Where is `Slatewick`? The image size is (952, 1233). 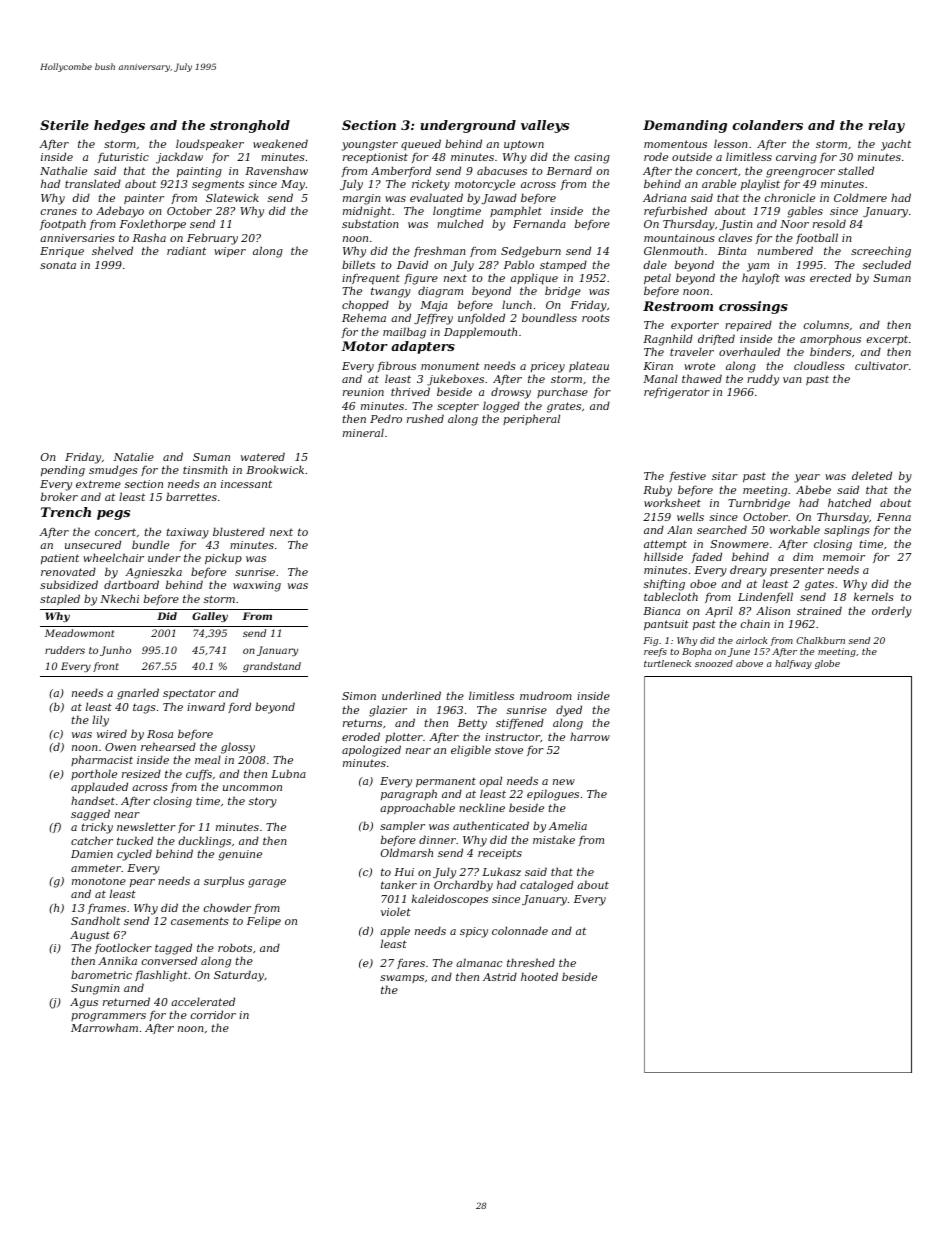 Slatewick is located at coordinates (232, 197).
